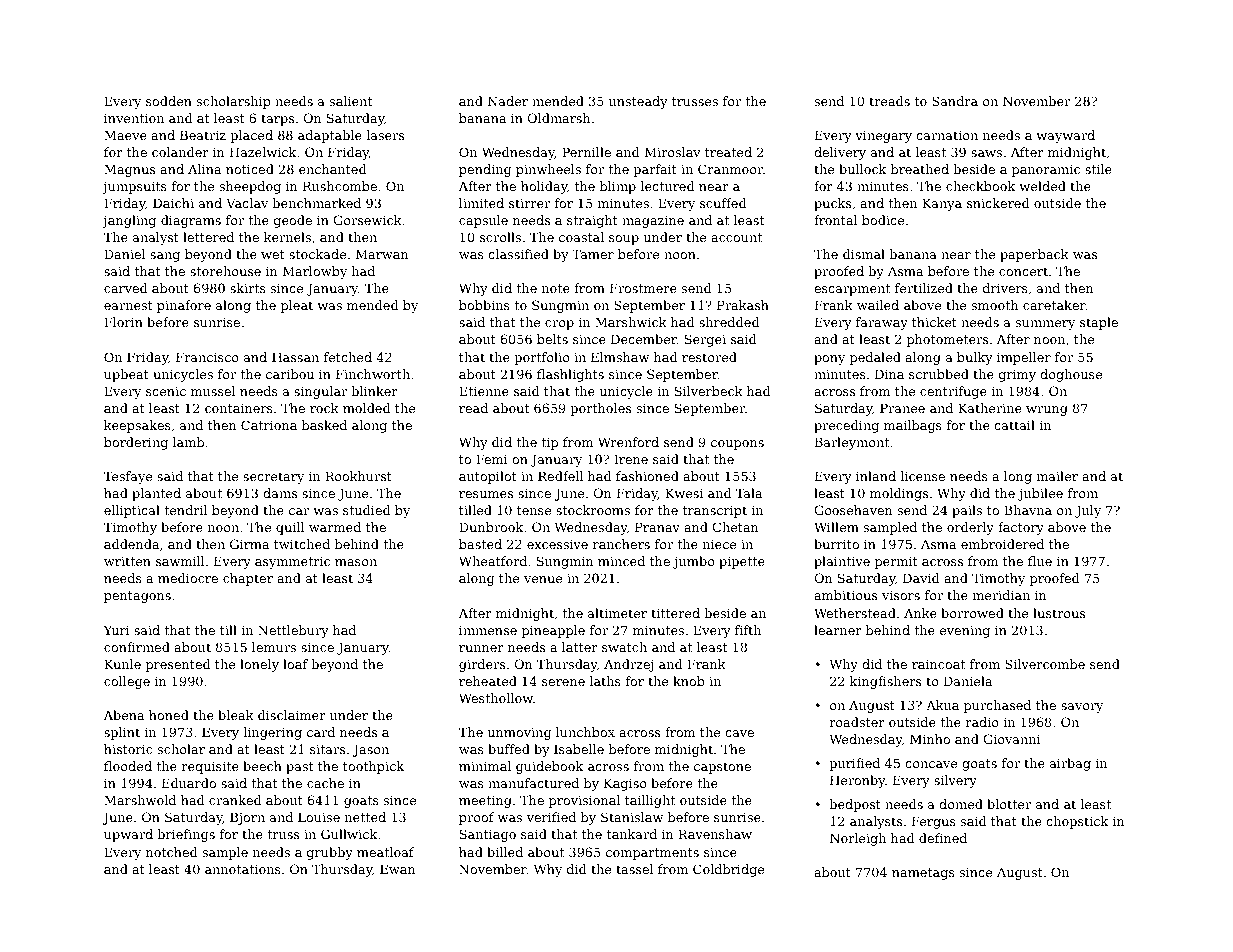 This screenshot has width=1233, height=952. I want to click on flue, so click(1040, 561).
